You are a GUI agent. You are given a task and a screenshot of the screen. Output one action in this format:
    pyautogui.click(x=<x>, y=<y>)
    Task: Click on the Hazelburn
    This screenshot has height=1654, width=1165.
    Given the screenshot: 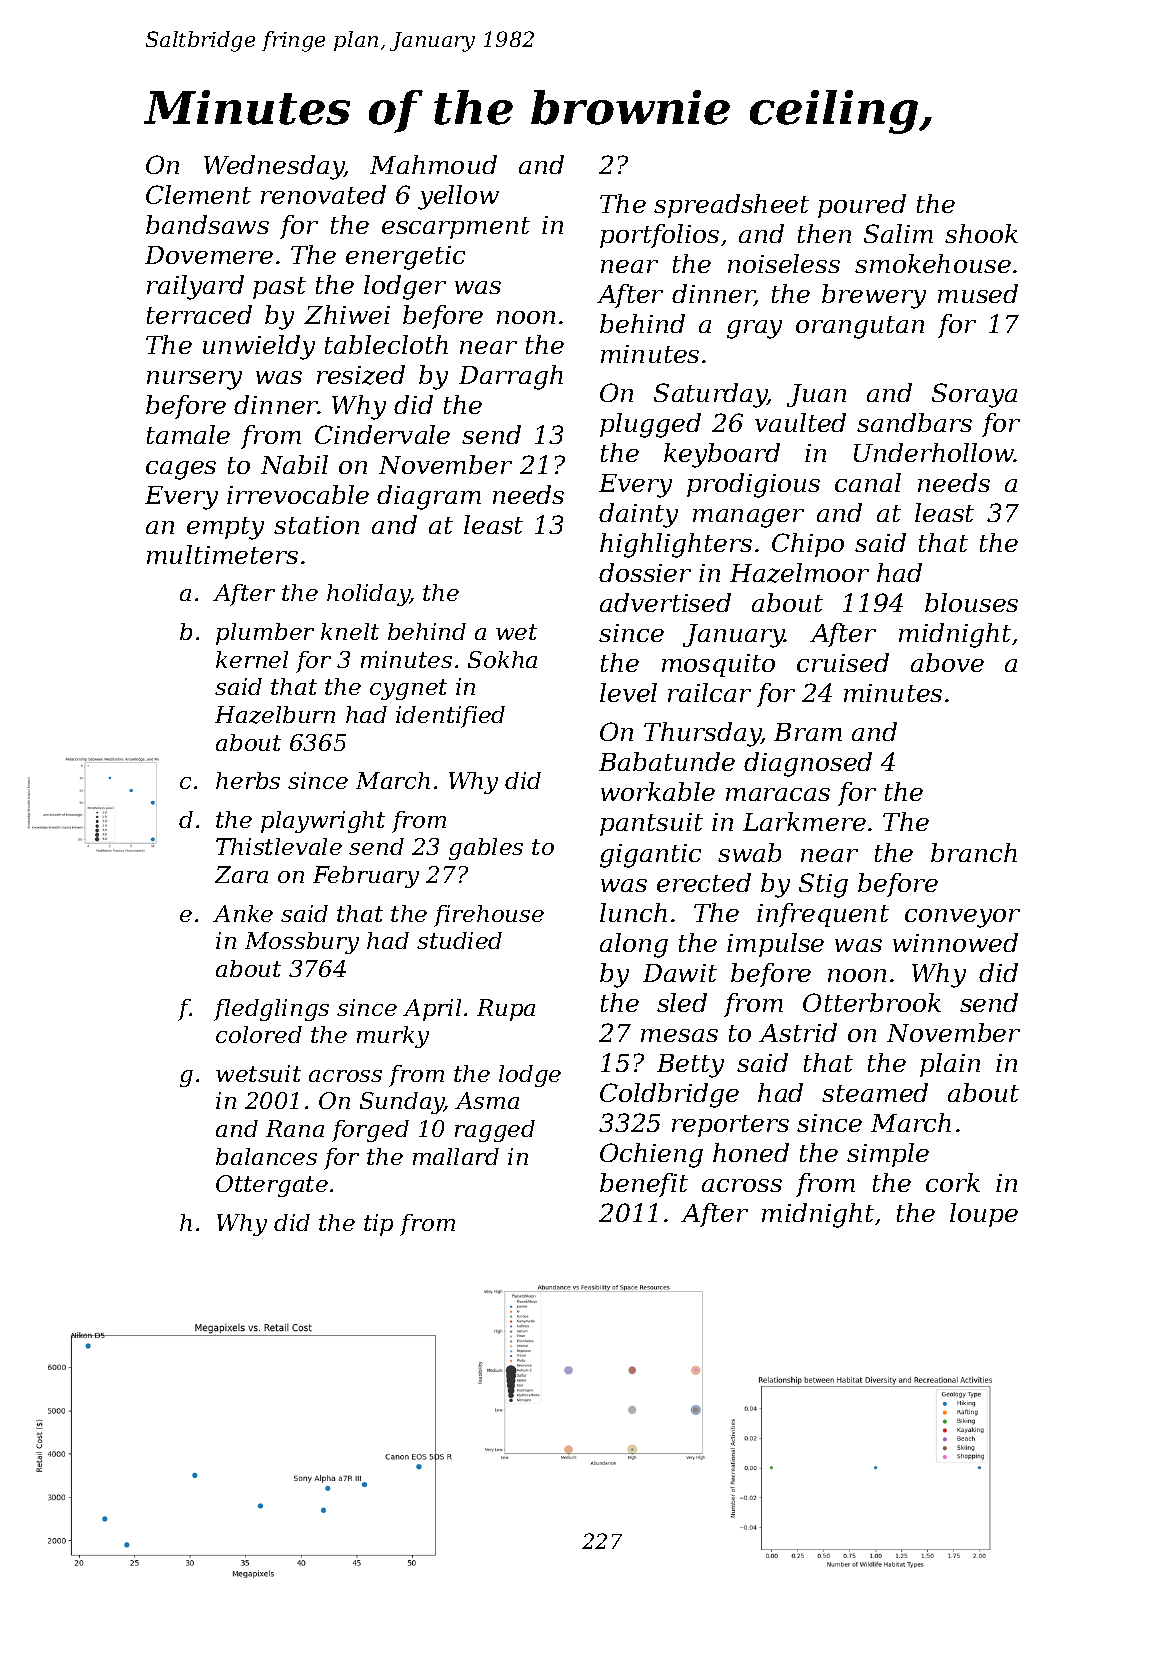 What is the action you would take?
    pyautogui.click(x=275, y=715)
